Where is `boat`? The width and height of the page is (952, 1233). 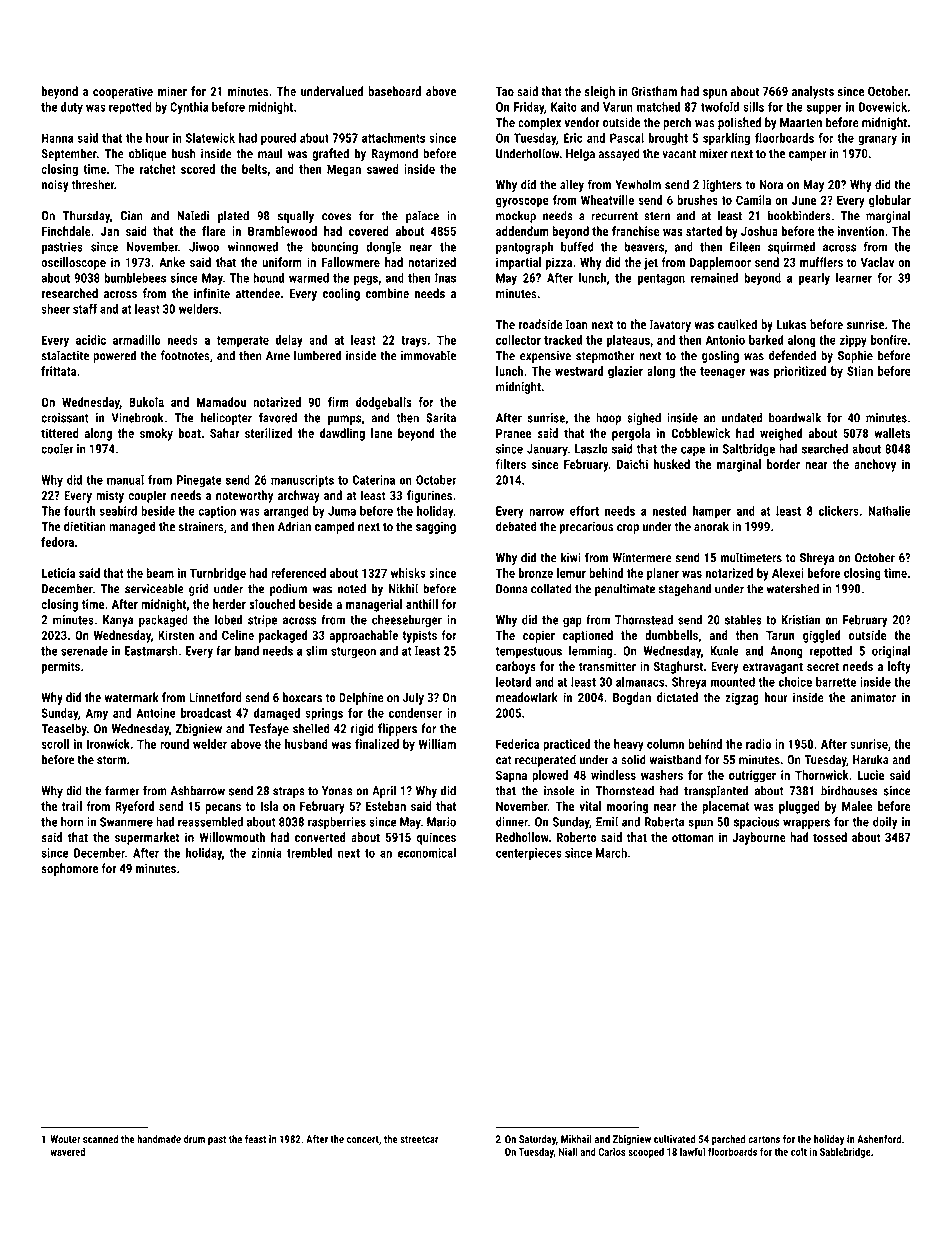
boat is located at coordinates (190, 433).
